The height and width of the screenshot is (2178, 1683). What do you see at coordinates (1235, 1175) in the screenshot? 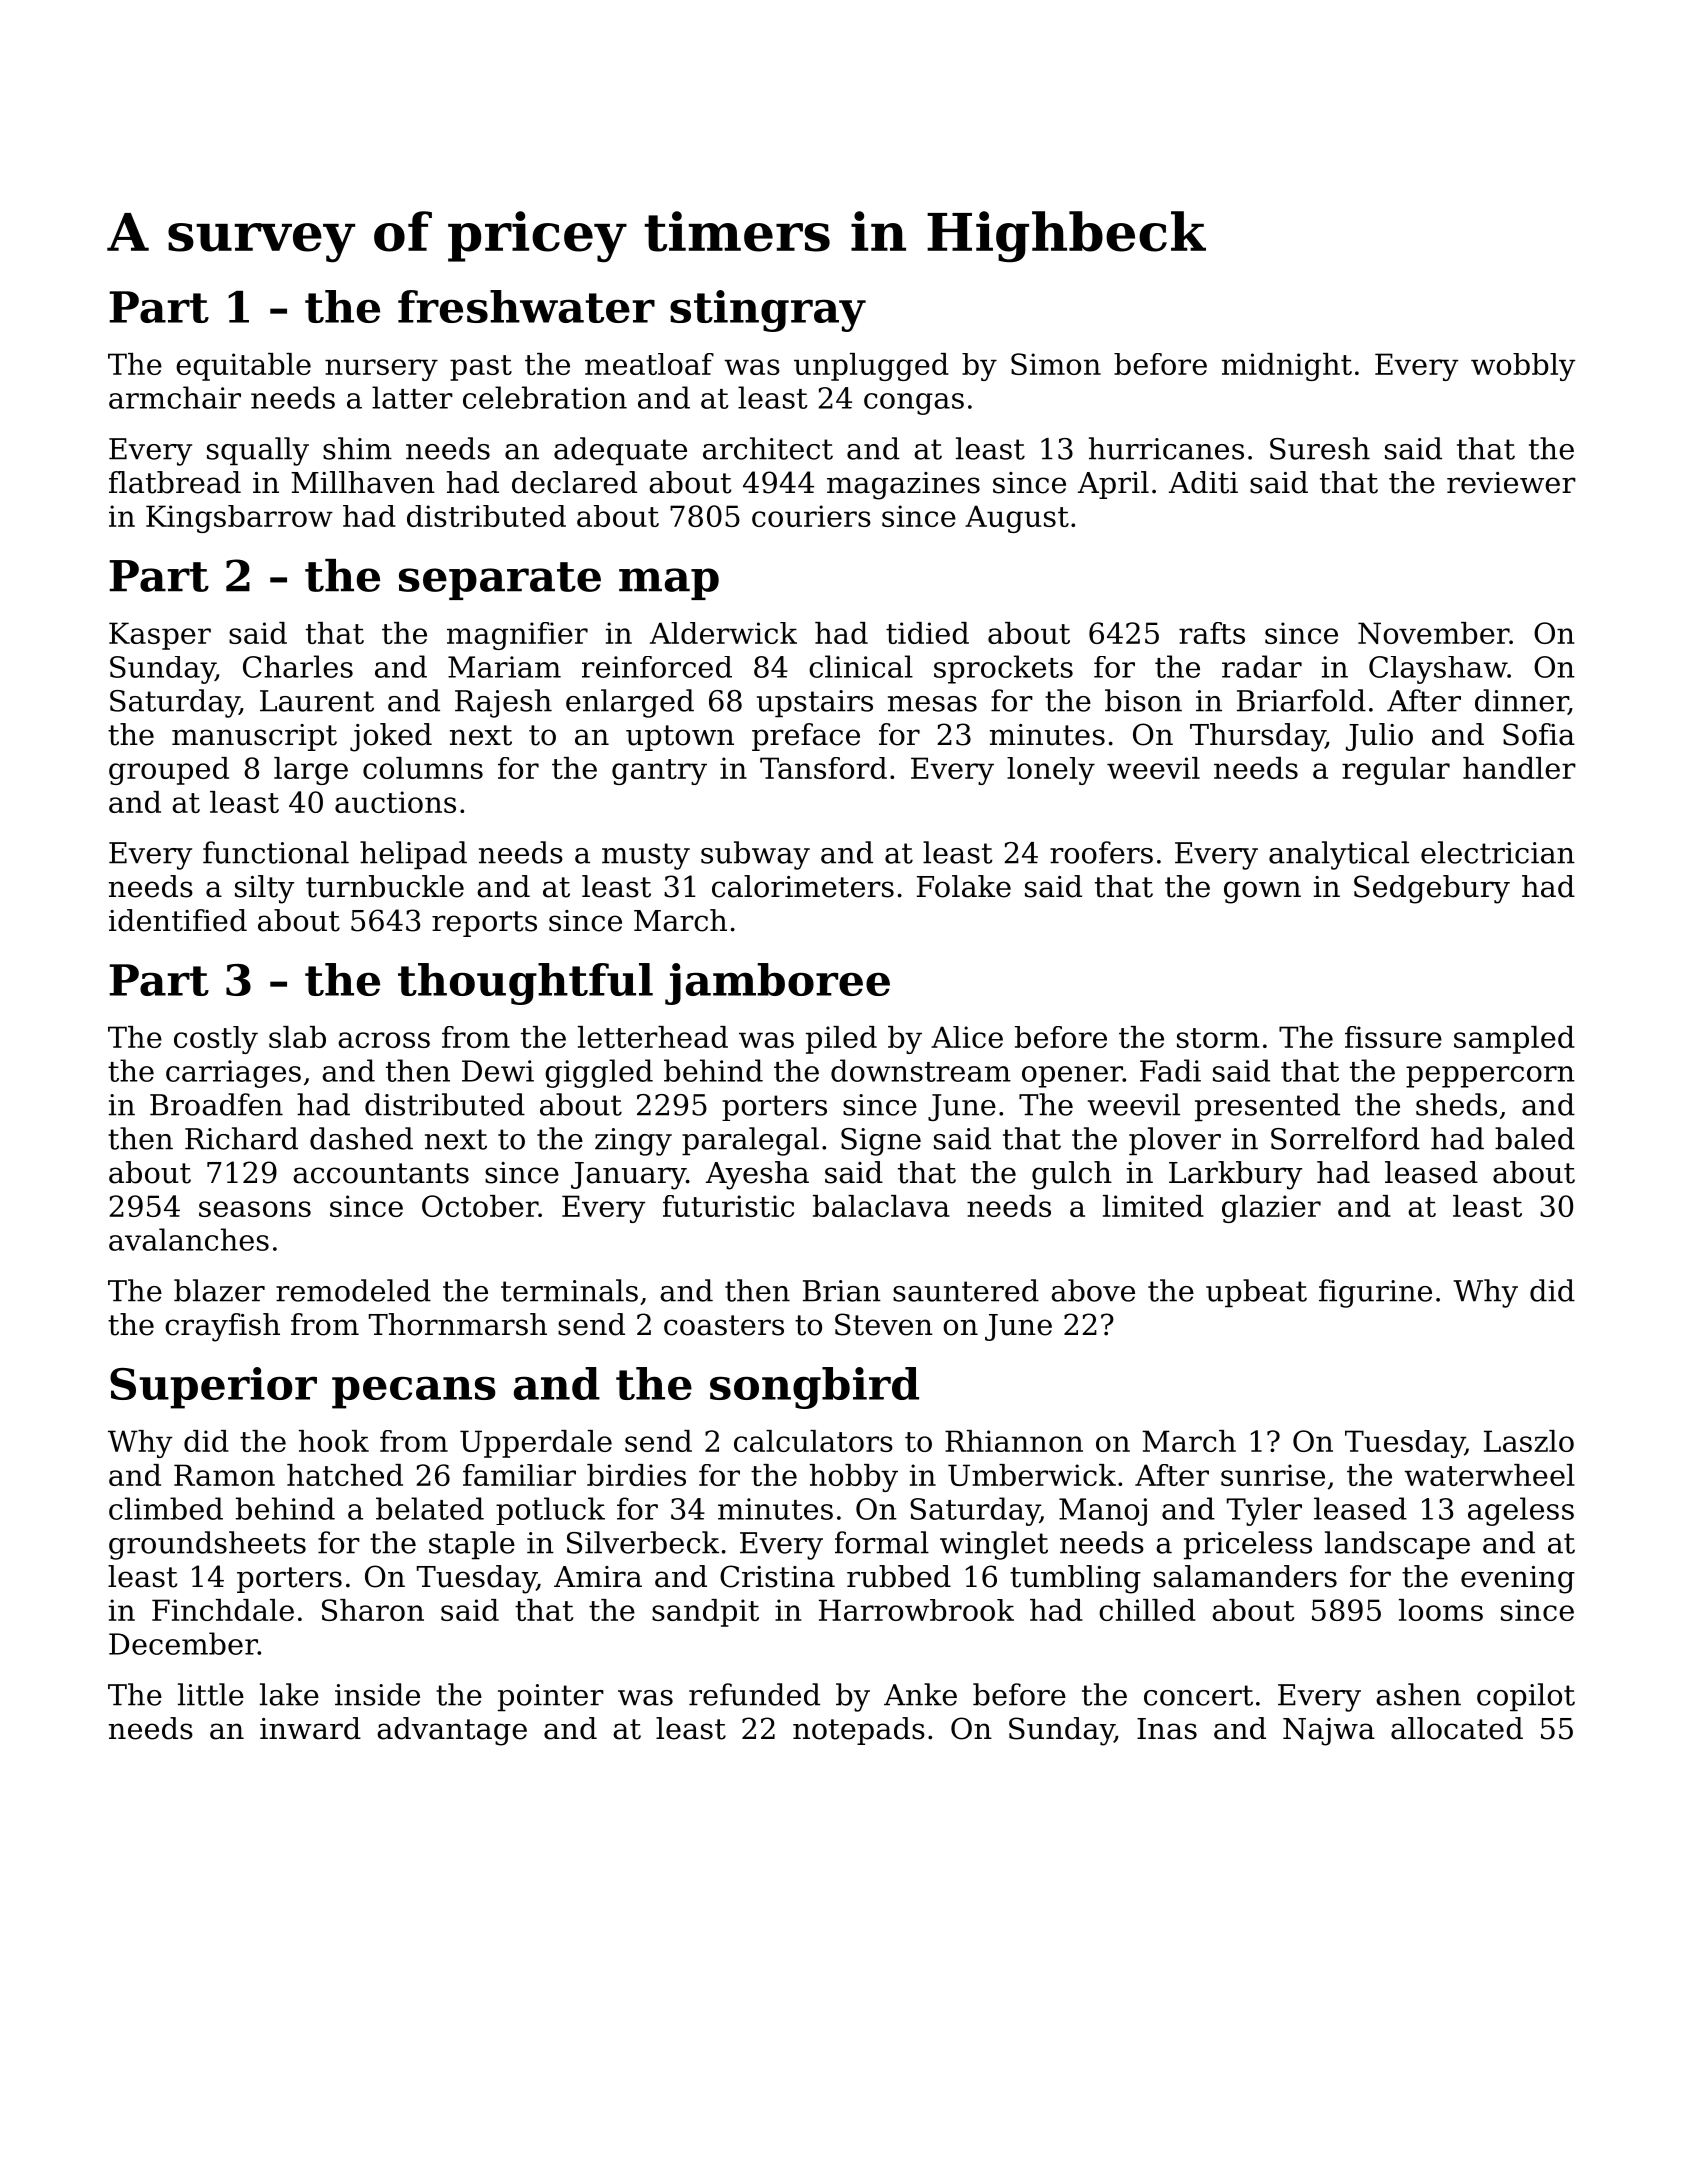
I see `Larkbury` at bounding box center [1235, 1175].
